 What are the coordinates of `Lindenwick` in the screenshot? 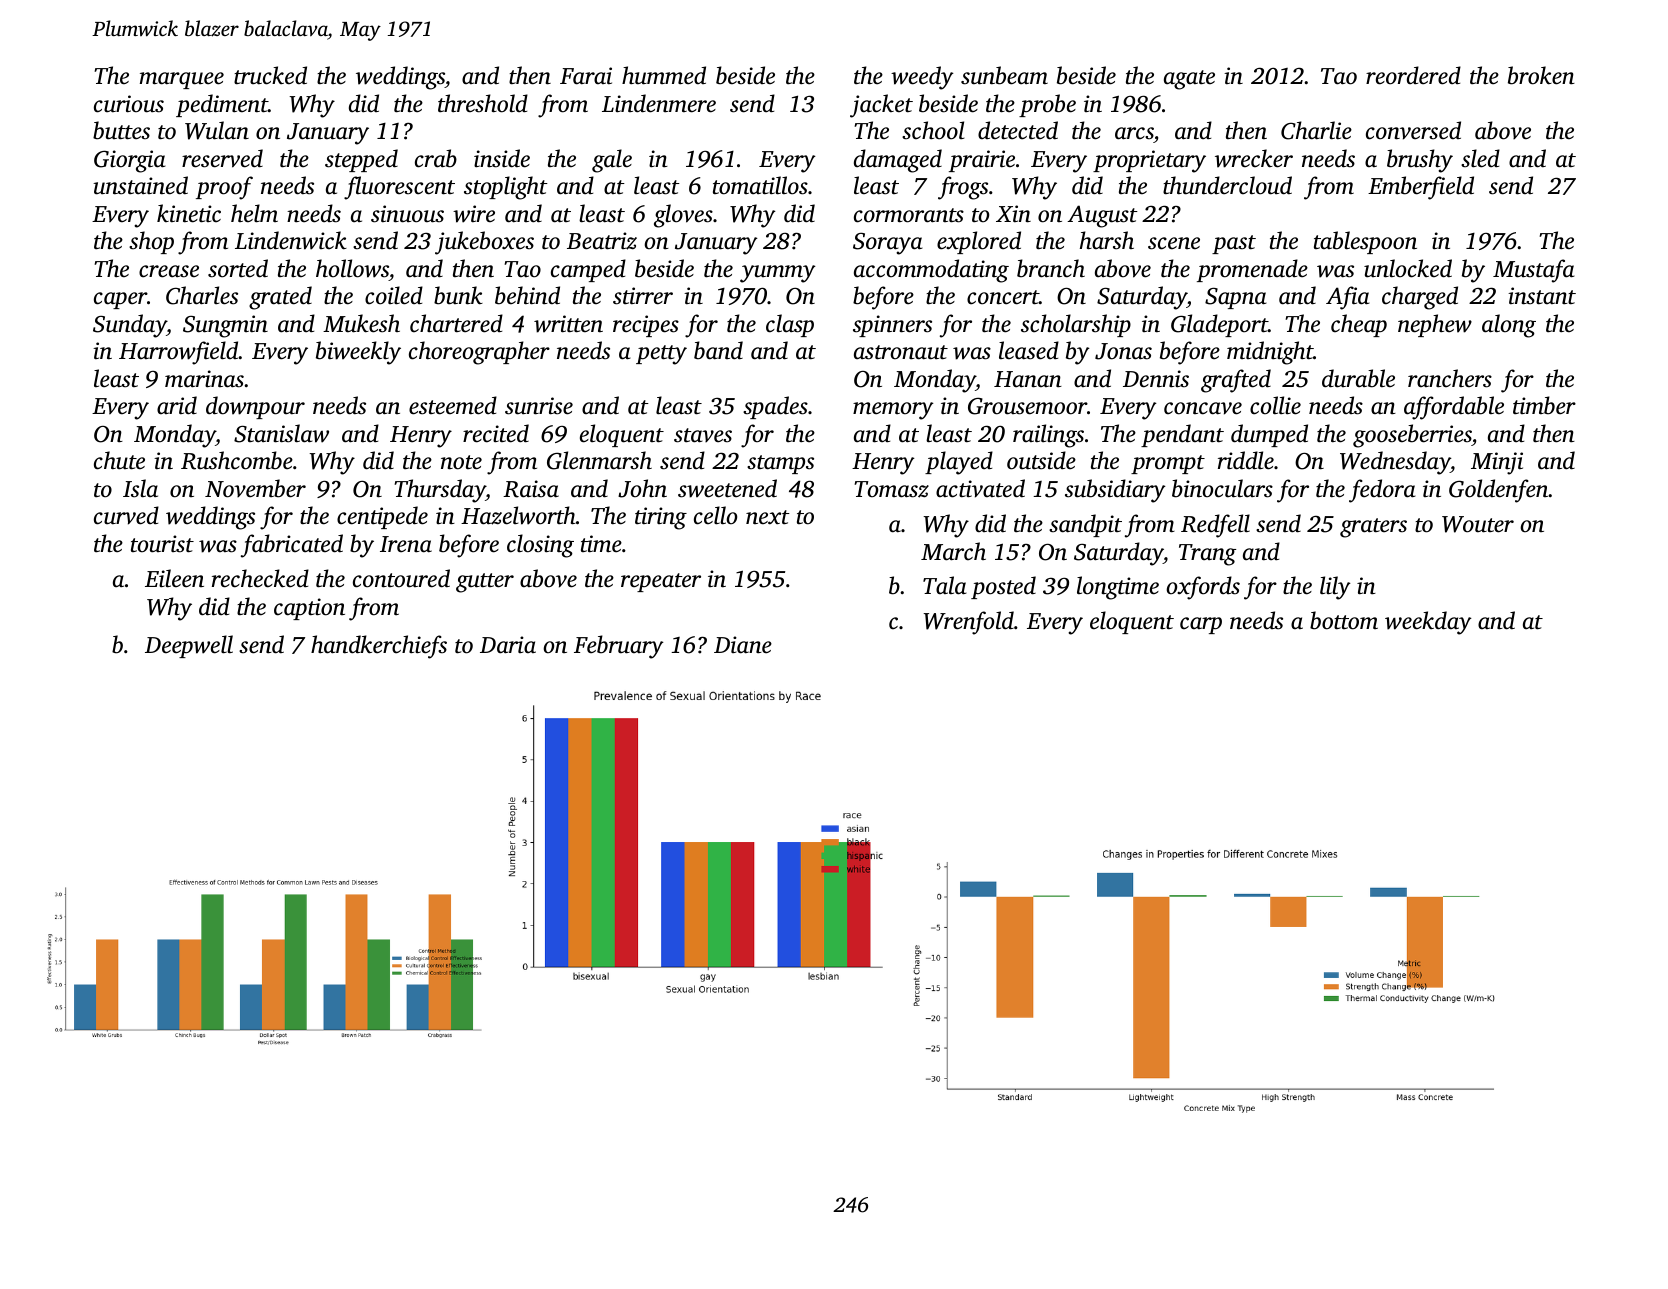 It's located at (291, 240).
